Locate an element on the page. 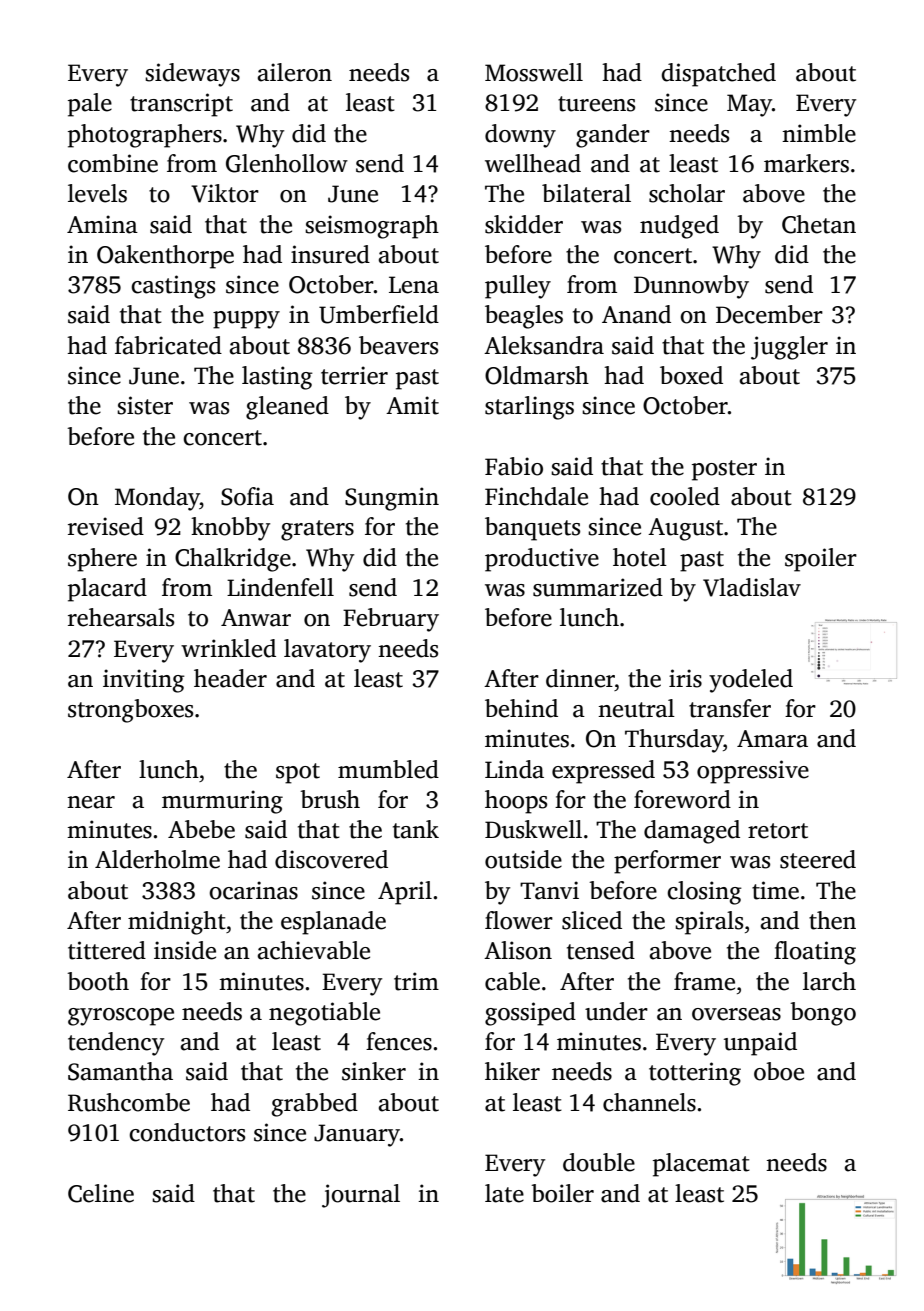  boiler is located at coordinates (562, 1193).
